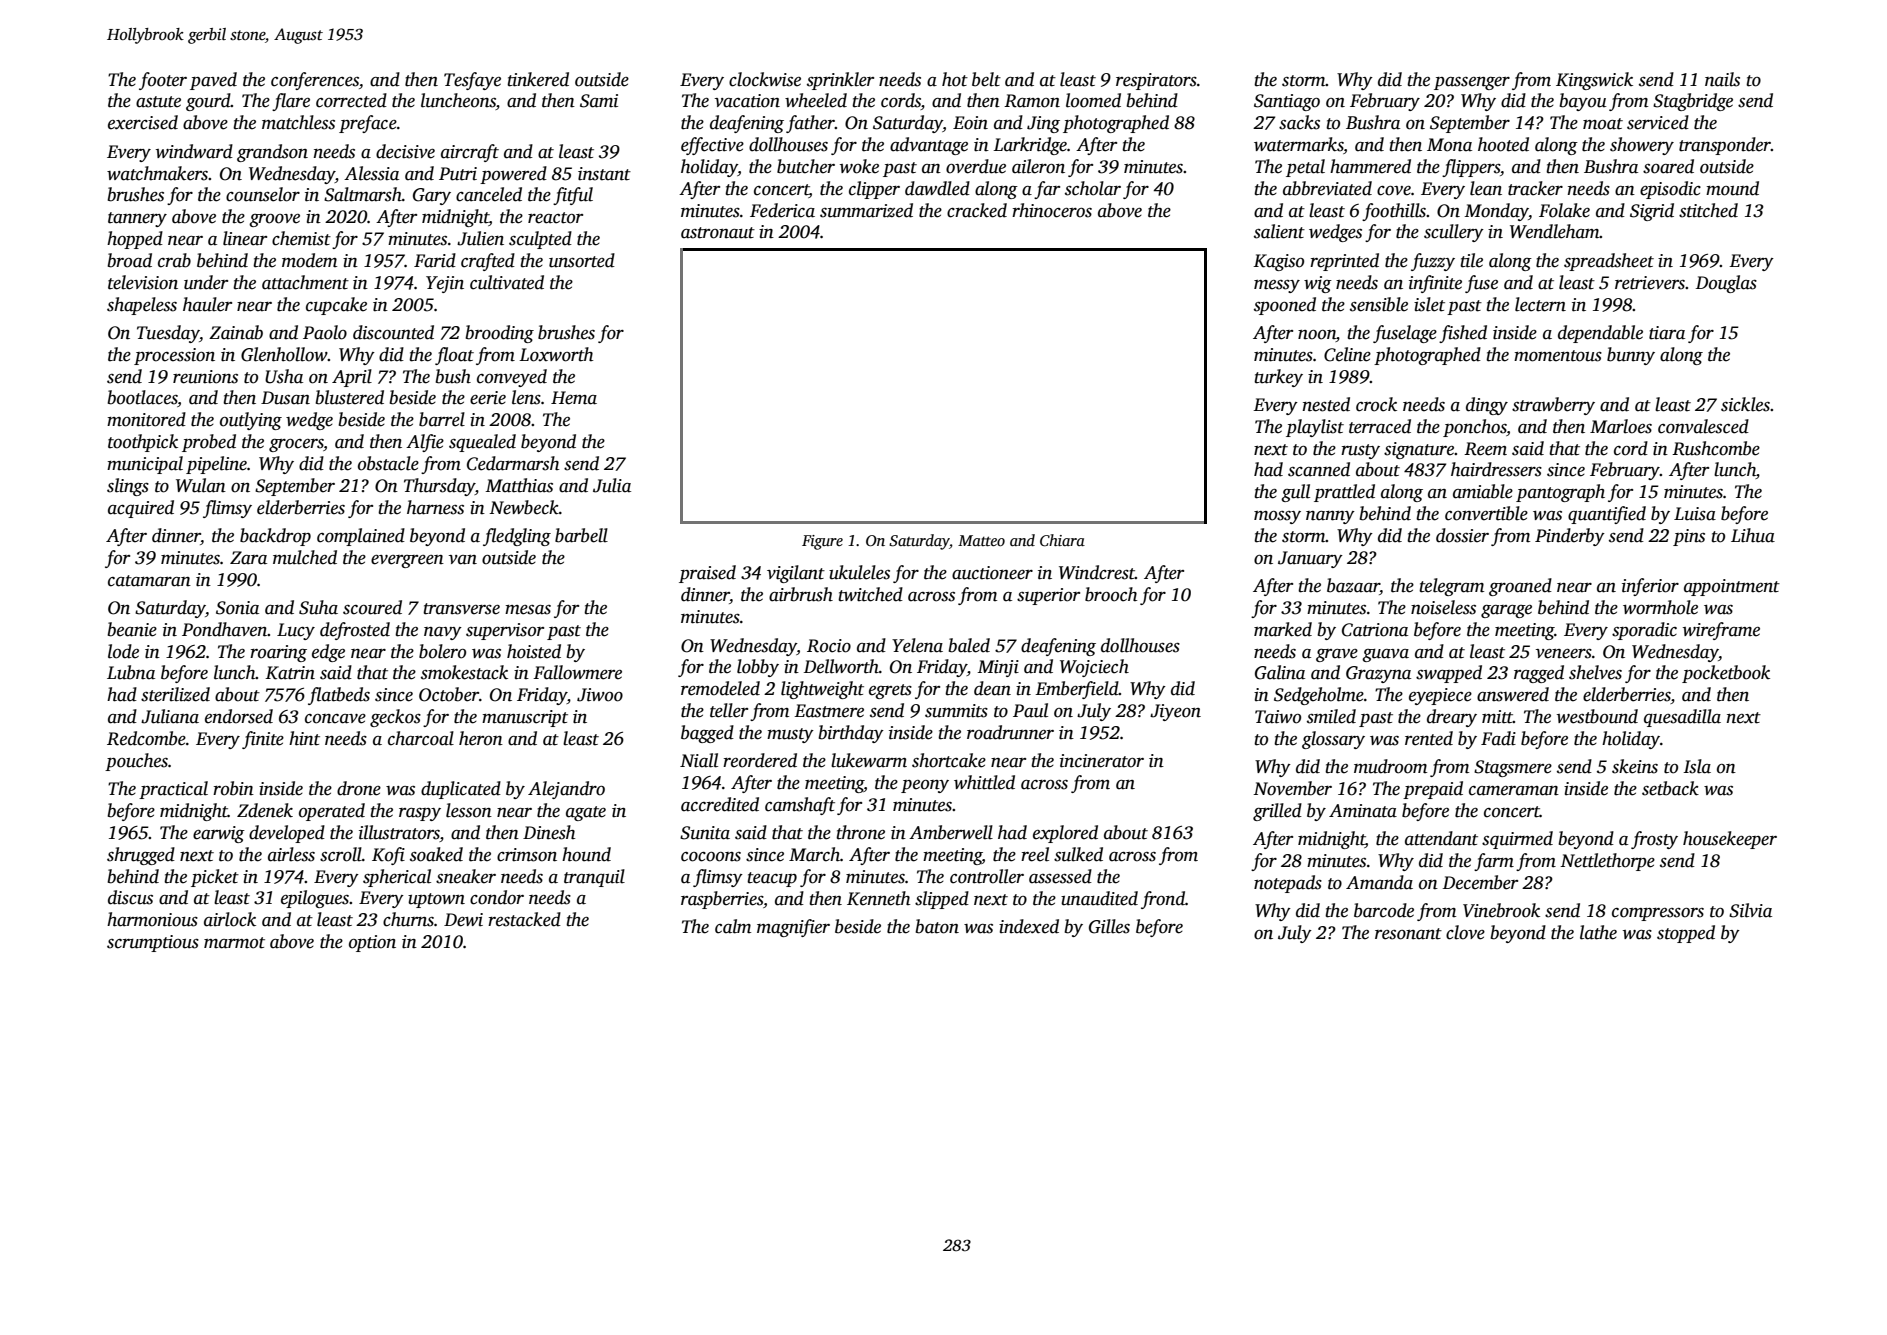 Image resolution: width=1887 pixels, height=1335 pixels. Describe the element at coordinates (1462, 535) in the image. I see `dossier` at that location.
